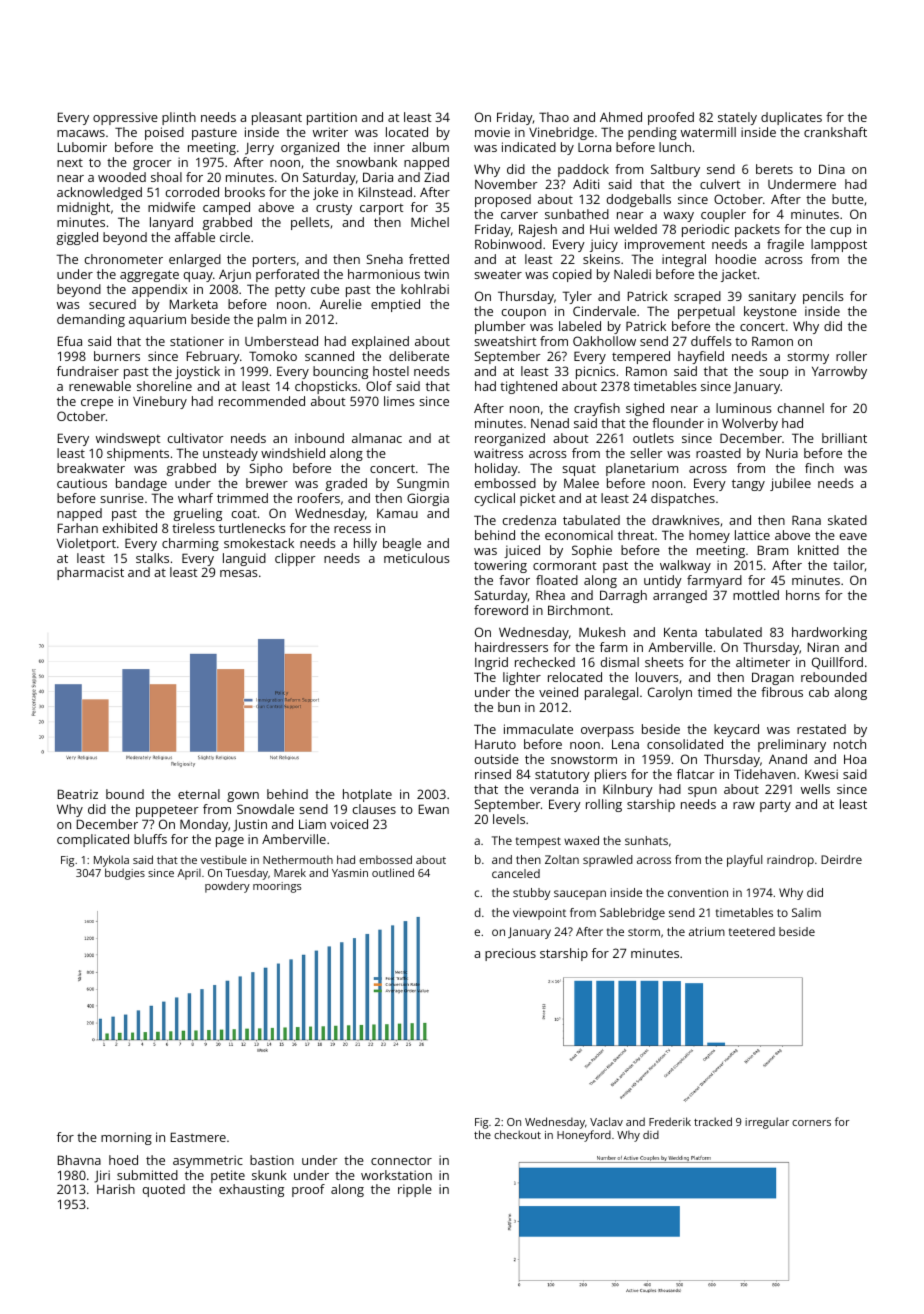 The width and height of the document is (924, 1314). I want to click on duplicates, so click(791, 118).
